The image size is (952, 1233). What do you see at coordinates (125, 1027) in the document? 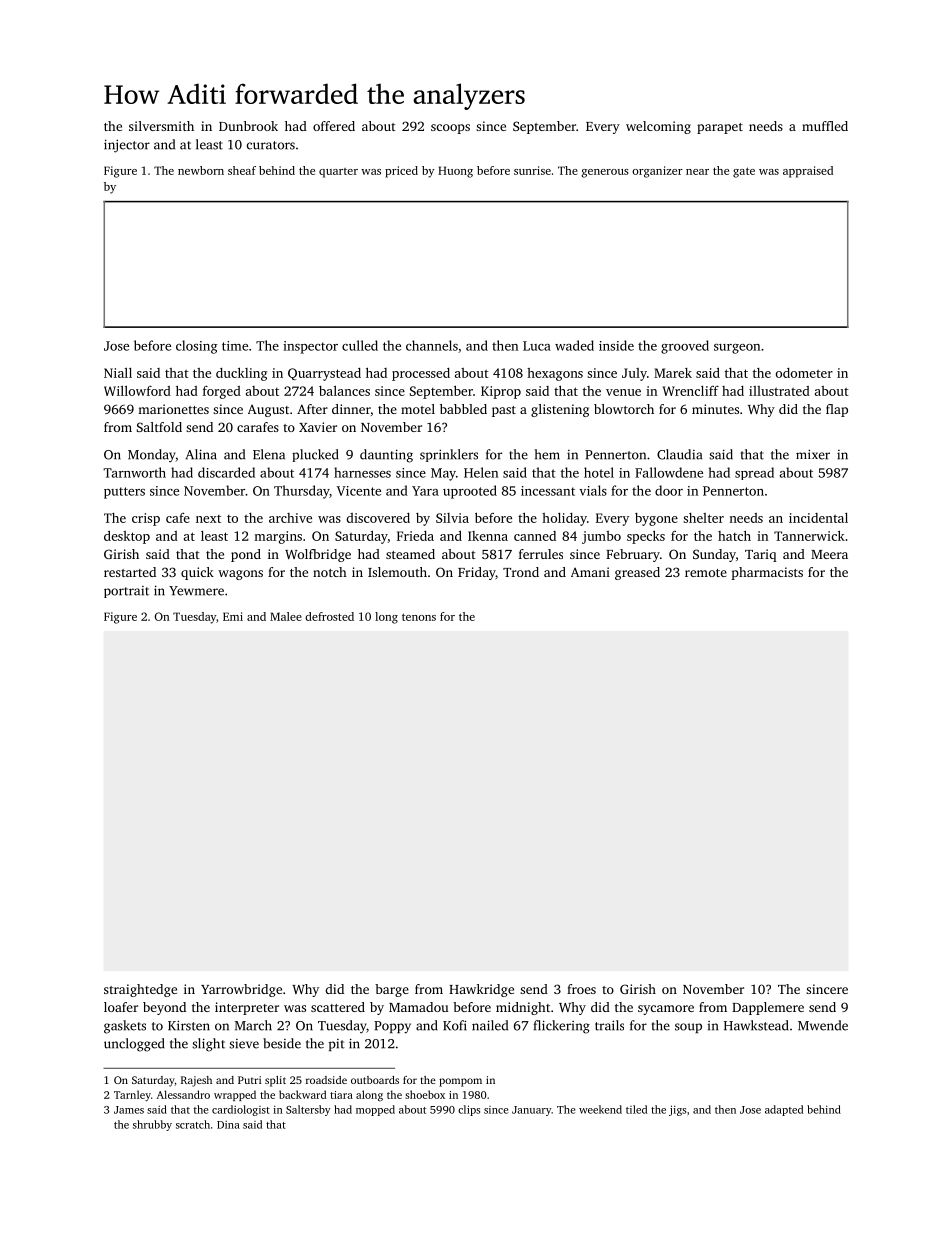
I see `gaskets` at bounding box center [125, 1027].
